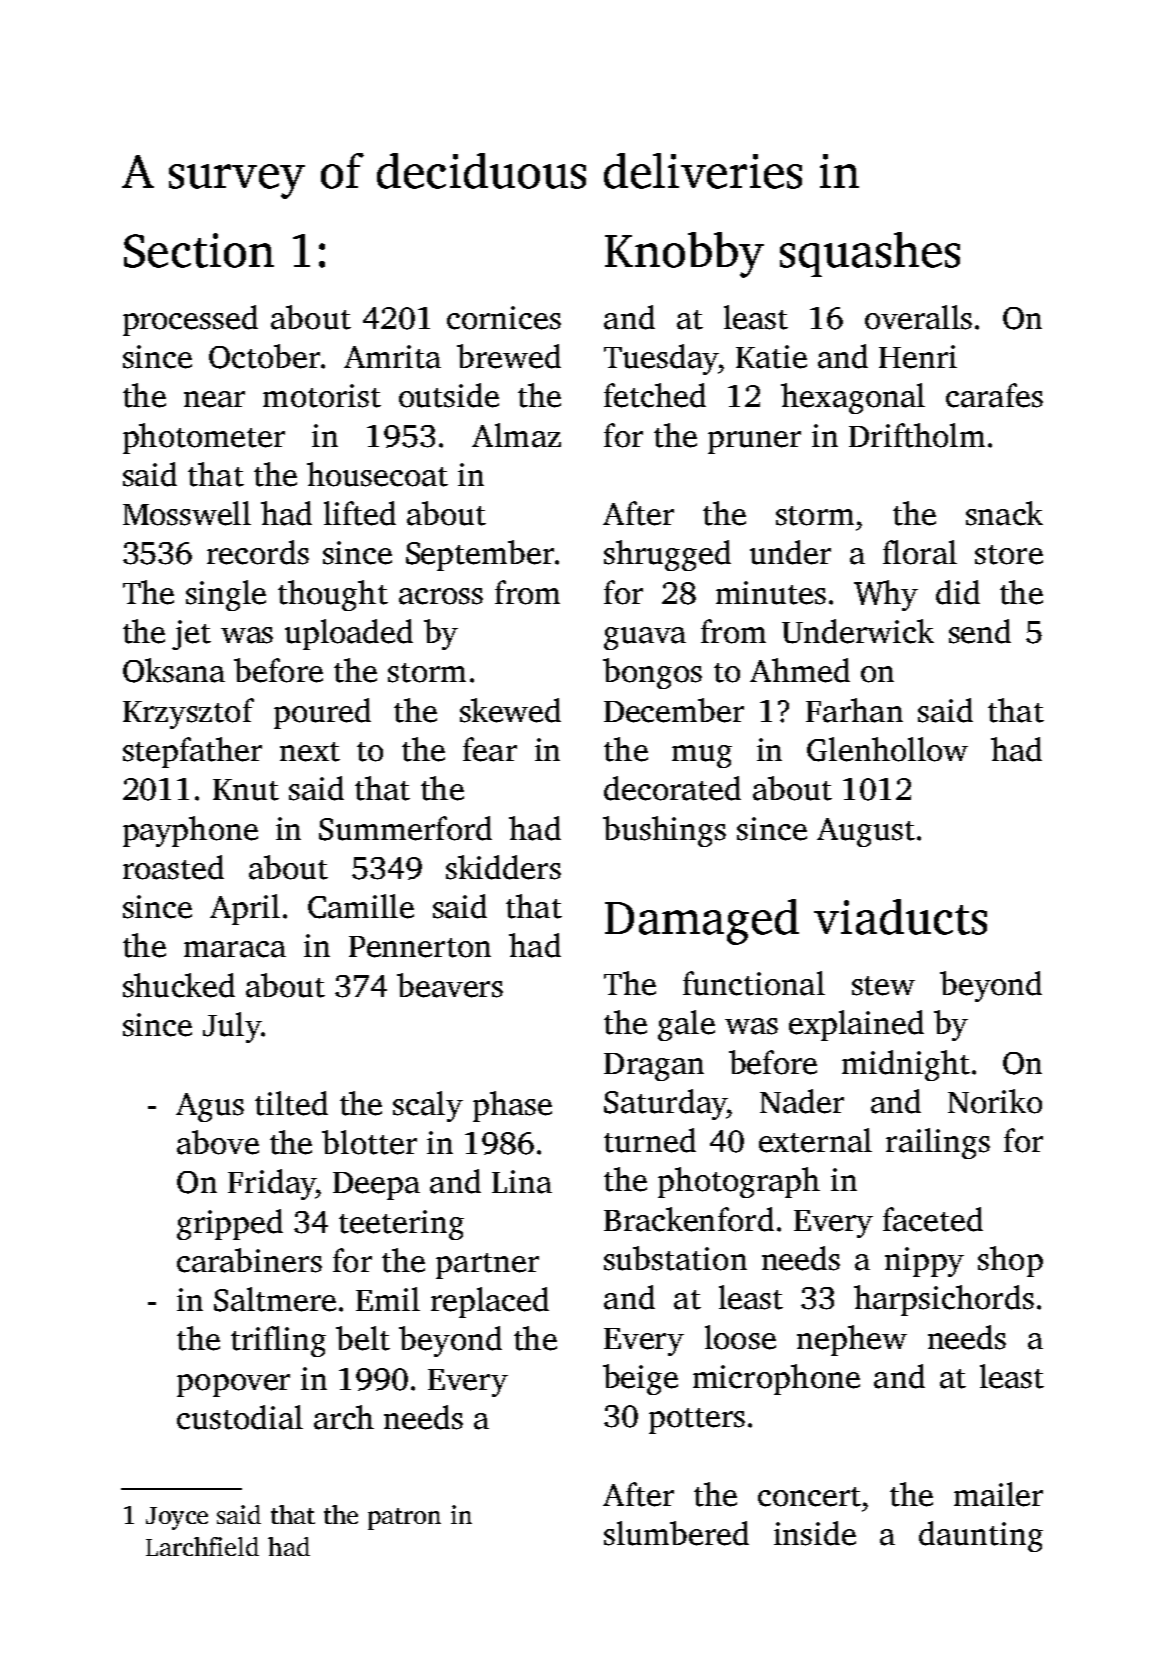 Image resolution: width=1165 pixels, height=1654 pixels. What do you see at coordinates (883, 986) in the image?
I see `stew` at bounding box center [883, 986].
